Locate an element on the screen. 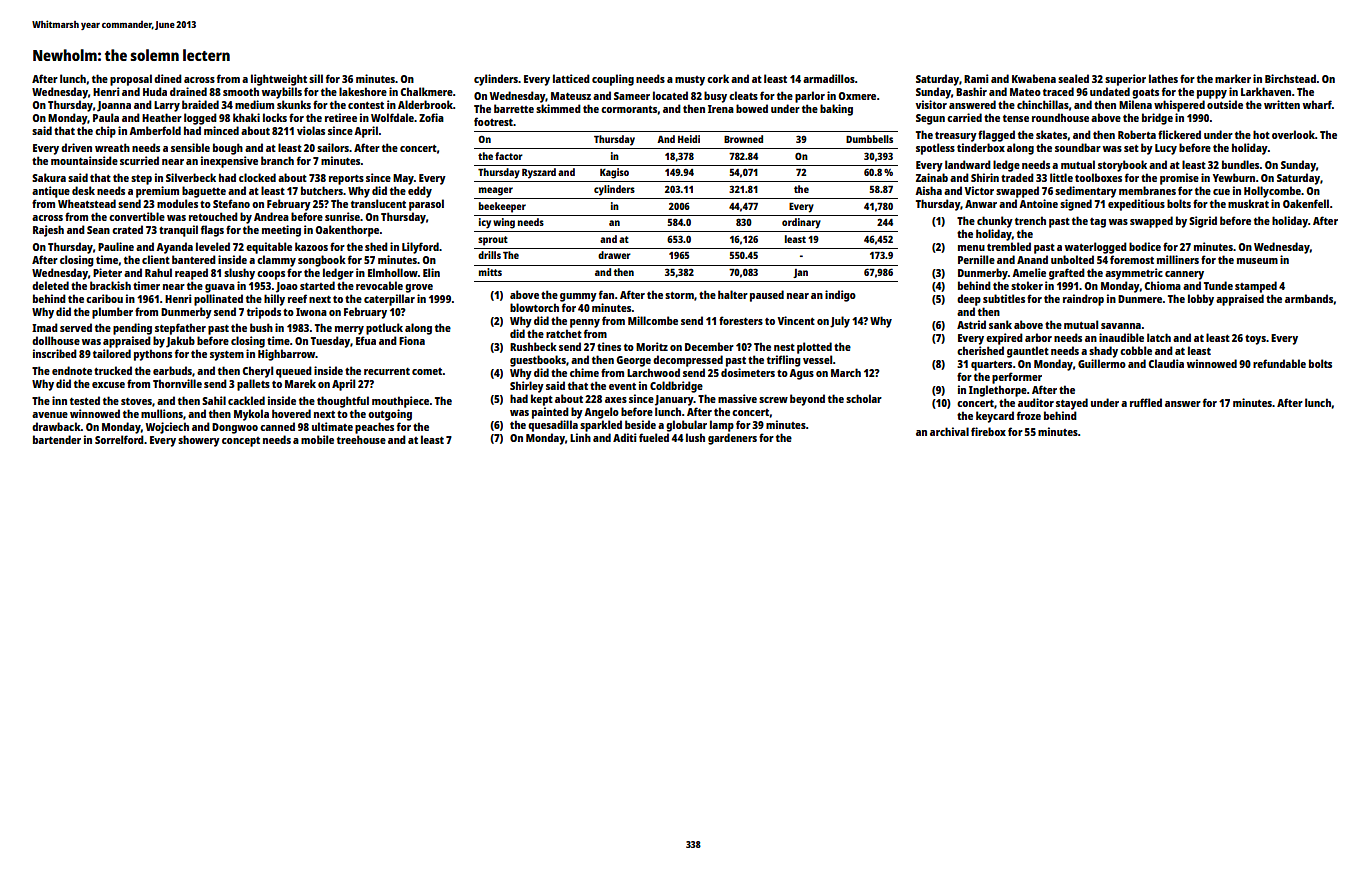  deleted is located at coordinates (50, 285).
